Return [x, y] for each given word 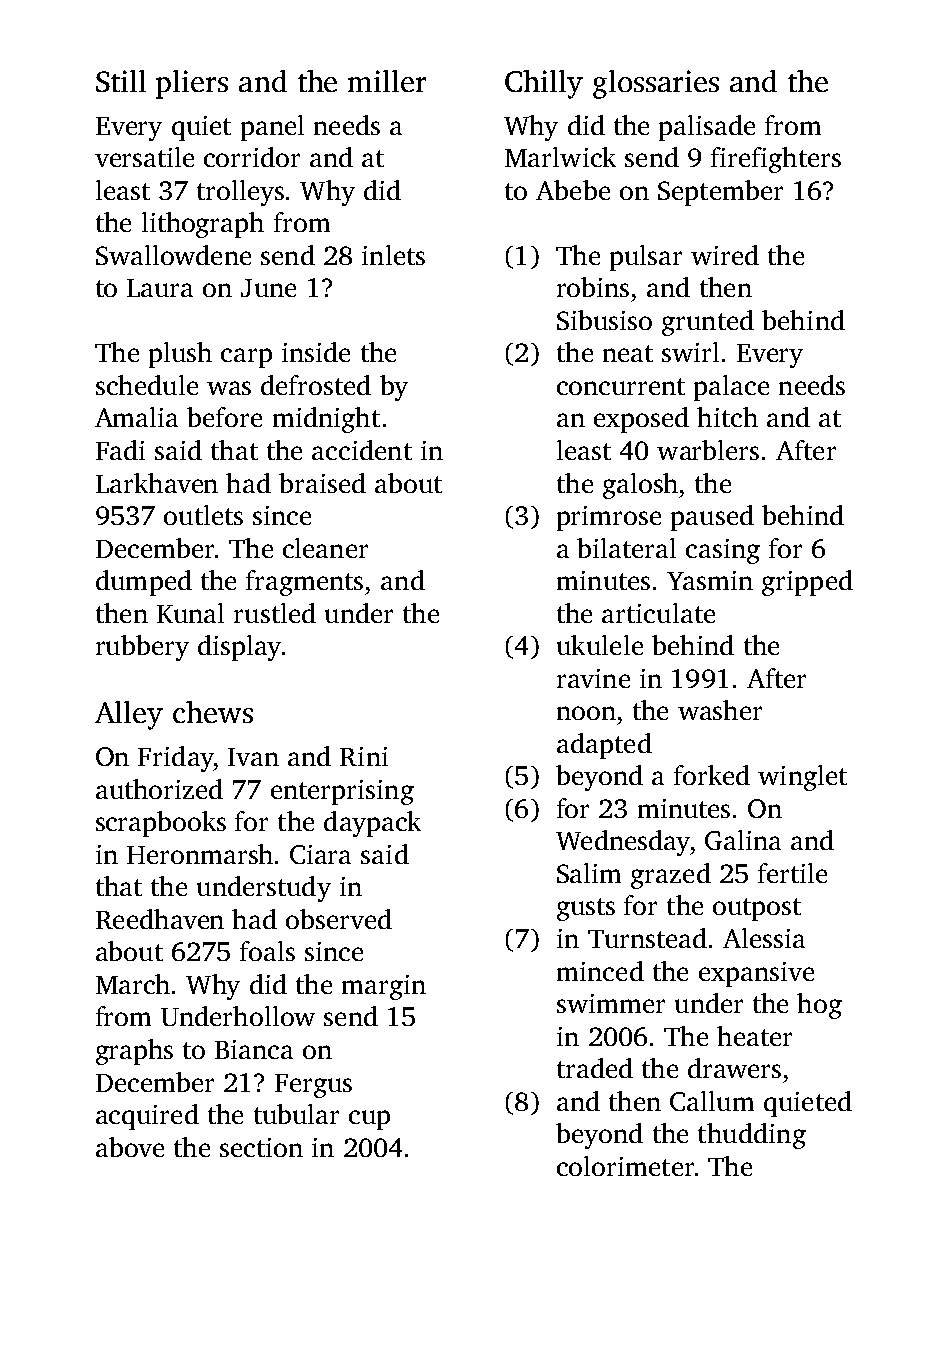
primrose [609, 518]
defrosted [316, 385]
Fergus [313, 1086]
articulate [658, 613]
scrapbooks [161, 824]
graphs [134, 1052]
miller [387, 81]
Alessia [764, 938]
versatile [144, 157]
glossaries [656, 84]
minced [600, 971]
